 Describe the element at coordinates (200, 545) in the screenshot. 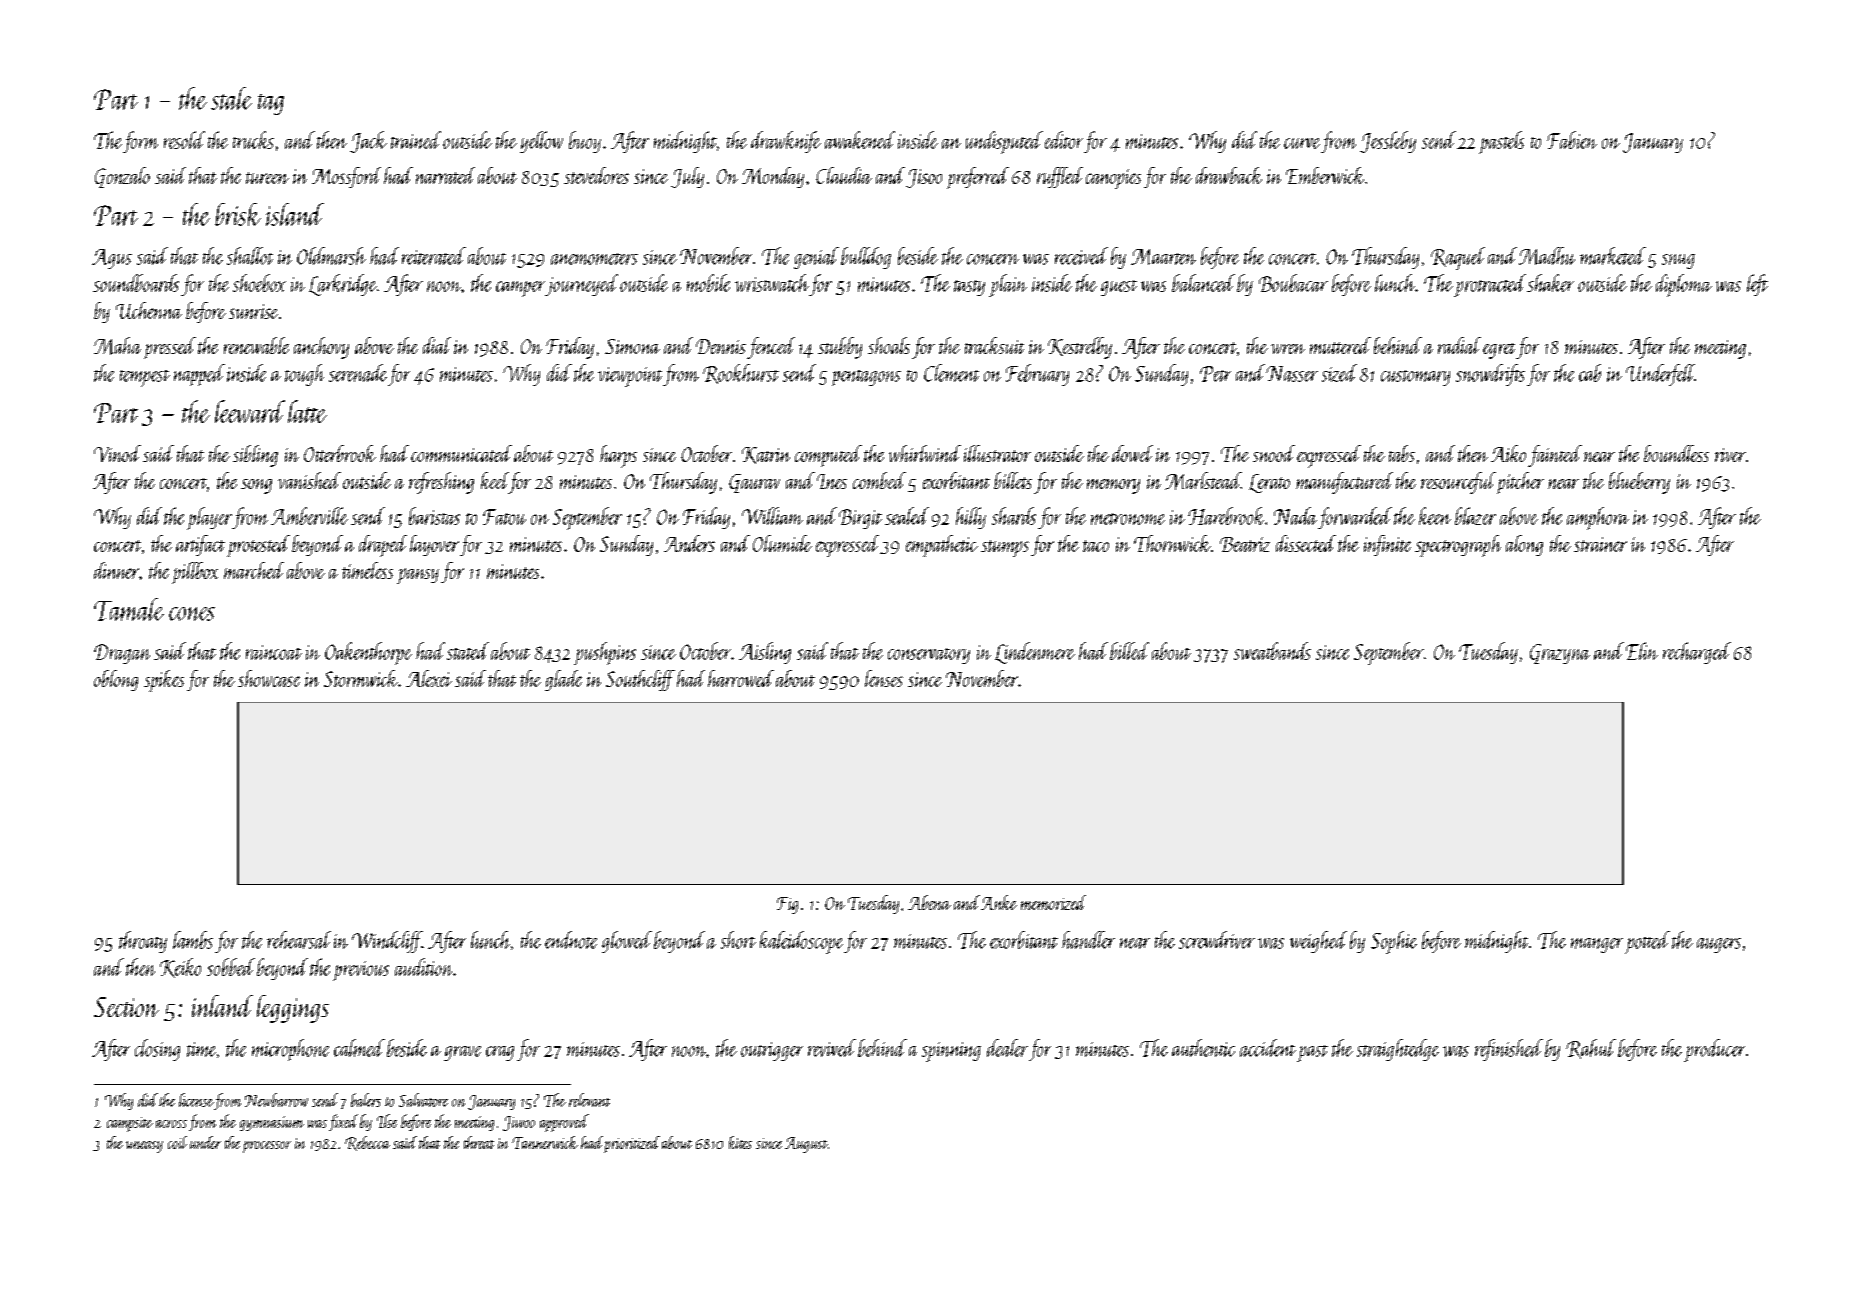

I see `artifact` at that location.
